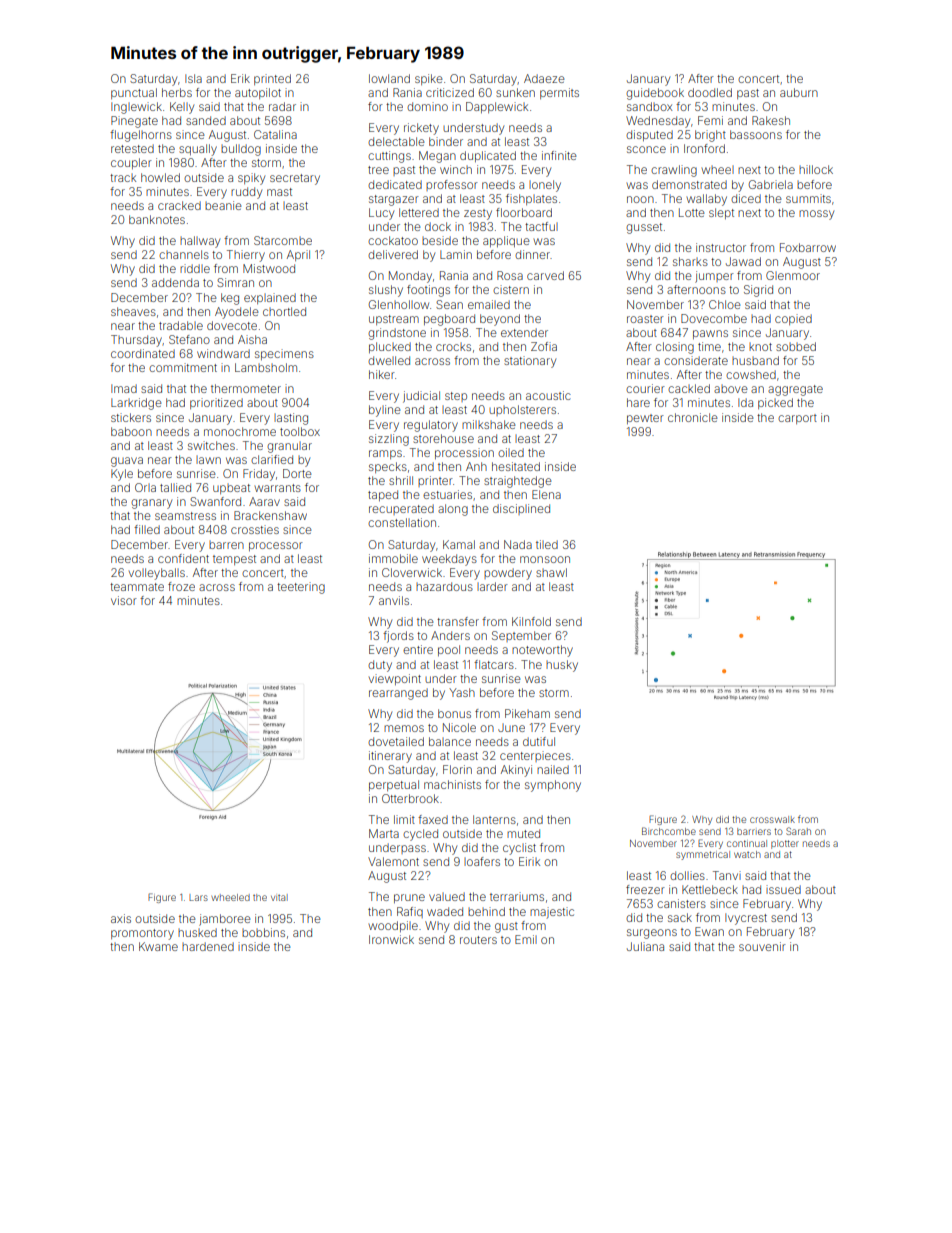 This image has height=1233, width=952. I want to click on Kilnfold, so click(531, 621).
